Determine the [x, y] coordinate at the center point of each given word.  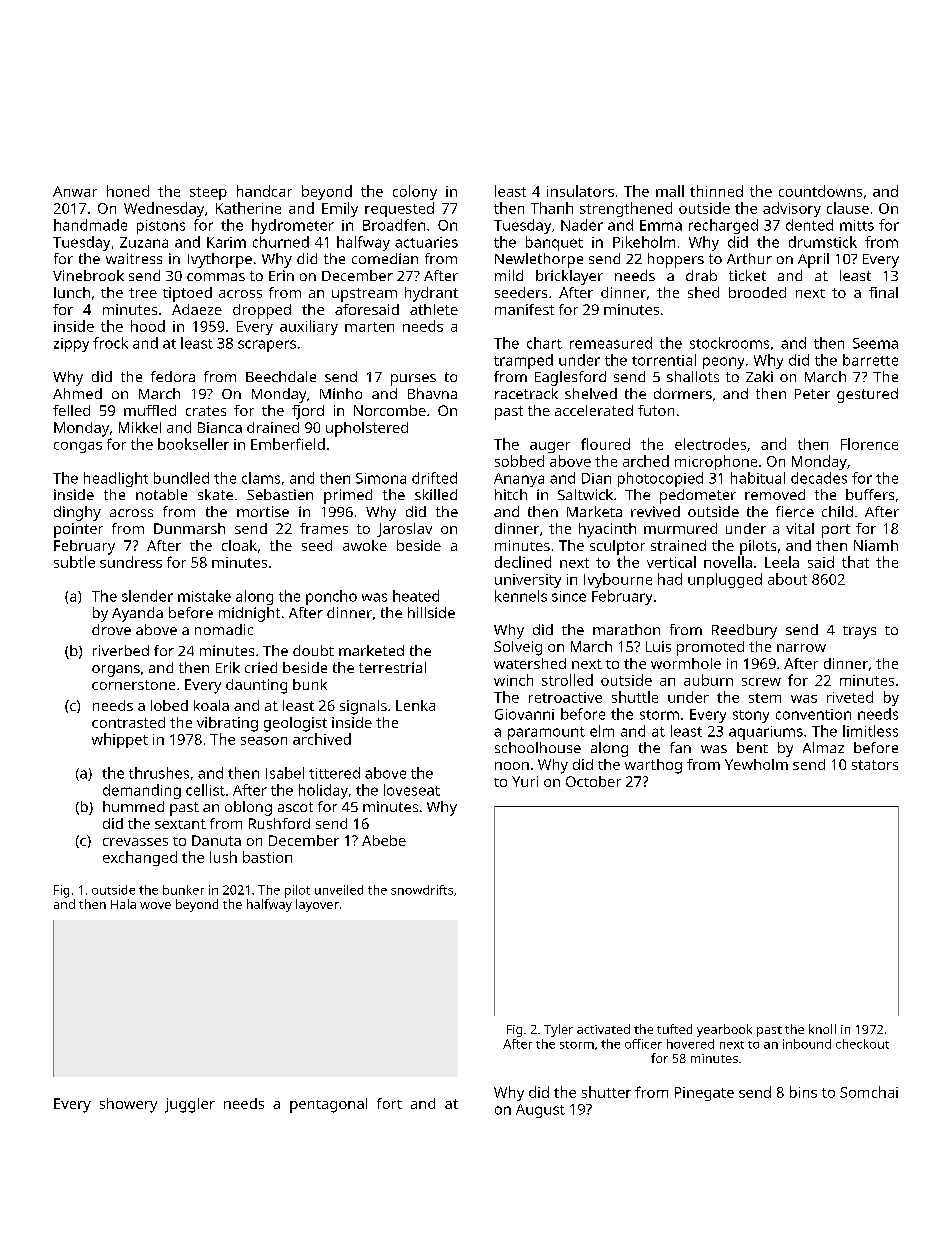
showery [128, 1105]
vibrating [227, 724]
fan [680, 747]
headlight [116, 479]
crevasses [135, 842]
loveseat [412, 790]
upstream [364, 295]
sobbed [519, 461]
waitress [134, 258]
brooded [757, 292]
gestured [867, 395]
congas [78, 447]
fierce [795, 511]
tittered [334, 773]
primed [348, 496]
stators [875, 765]
